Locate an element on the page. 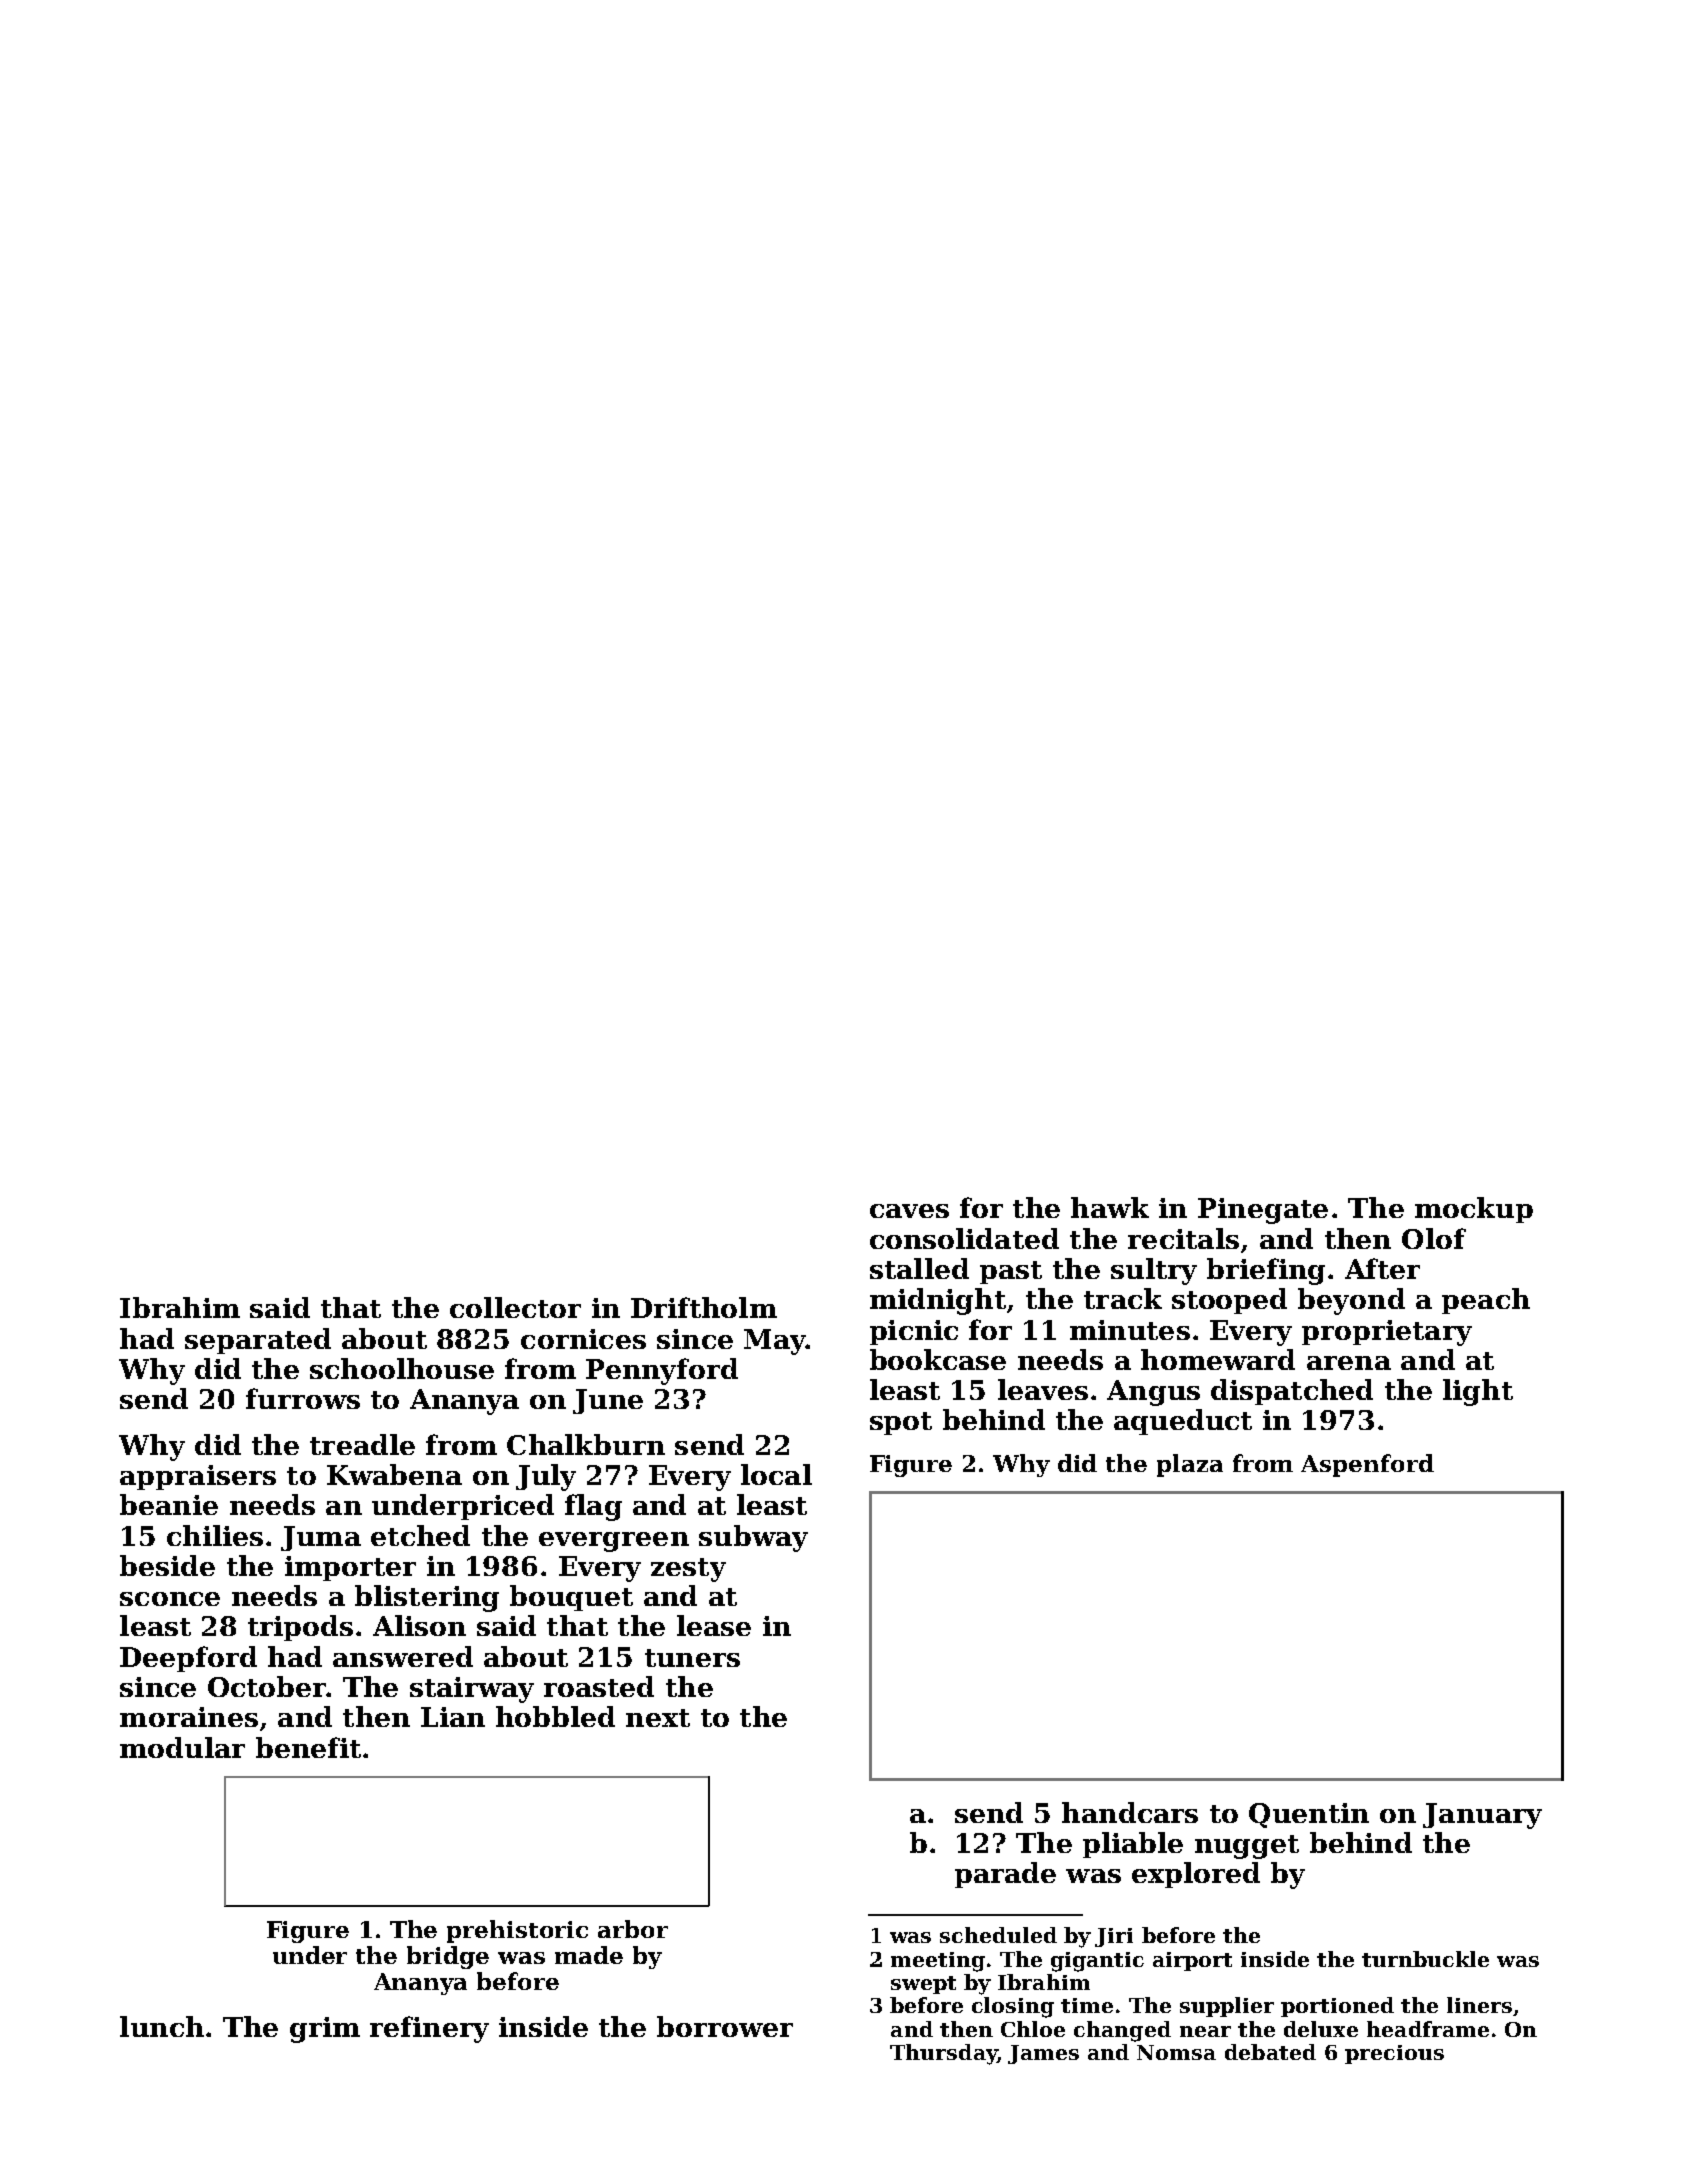 The image size is (1683, 2178). collector is located at coordinates (515, 1307).
